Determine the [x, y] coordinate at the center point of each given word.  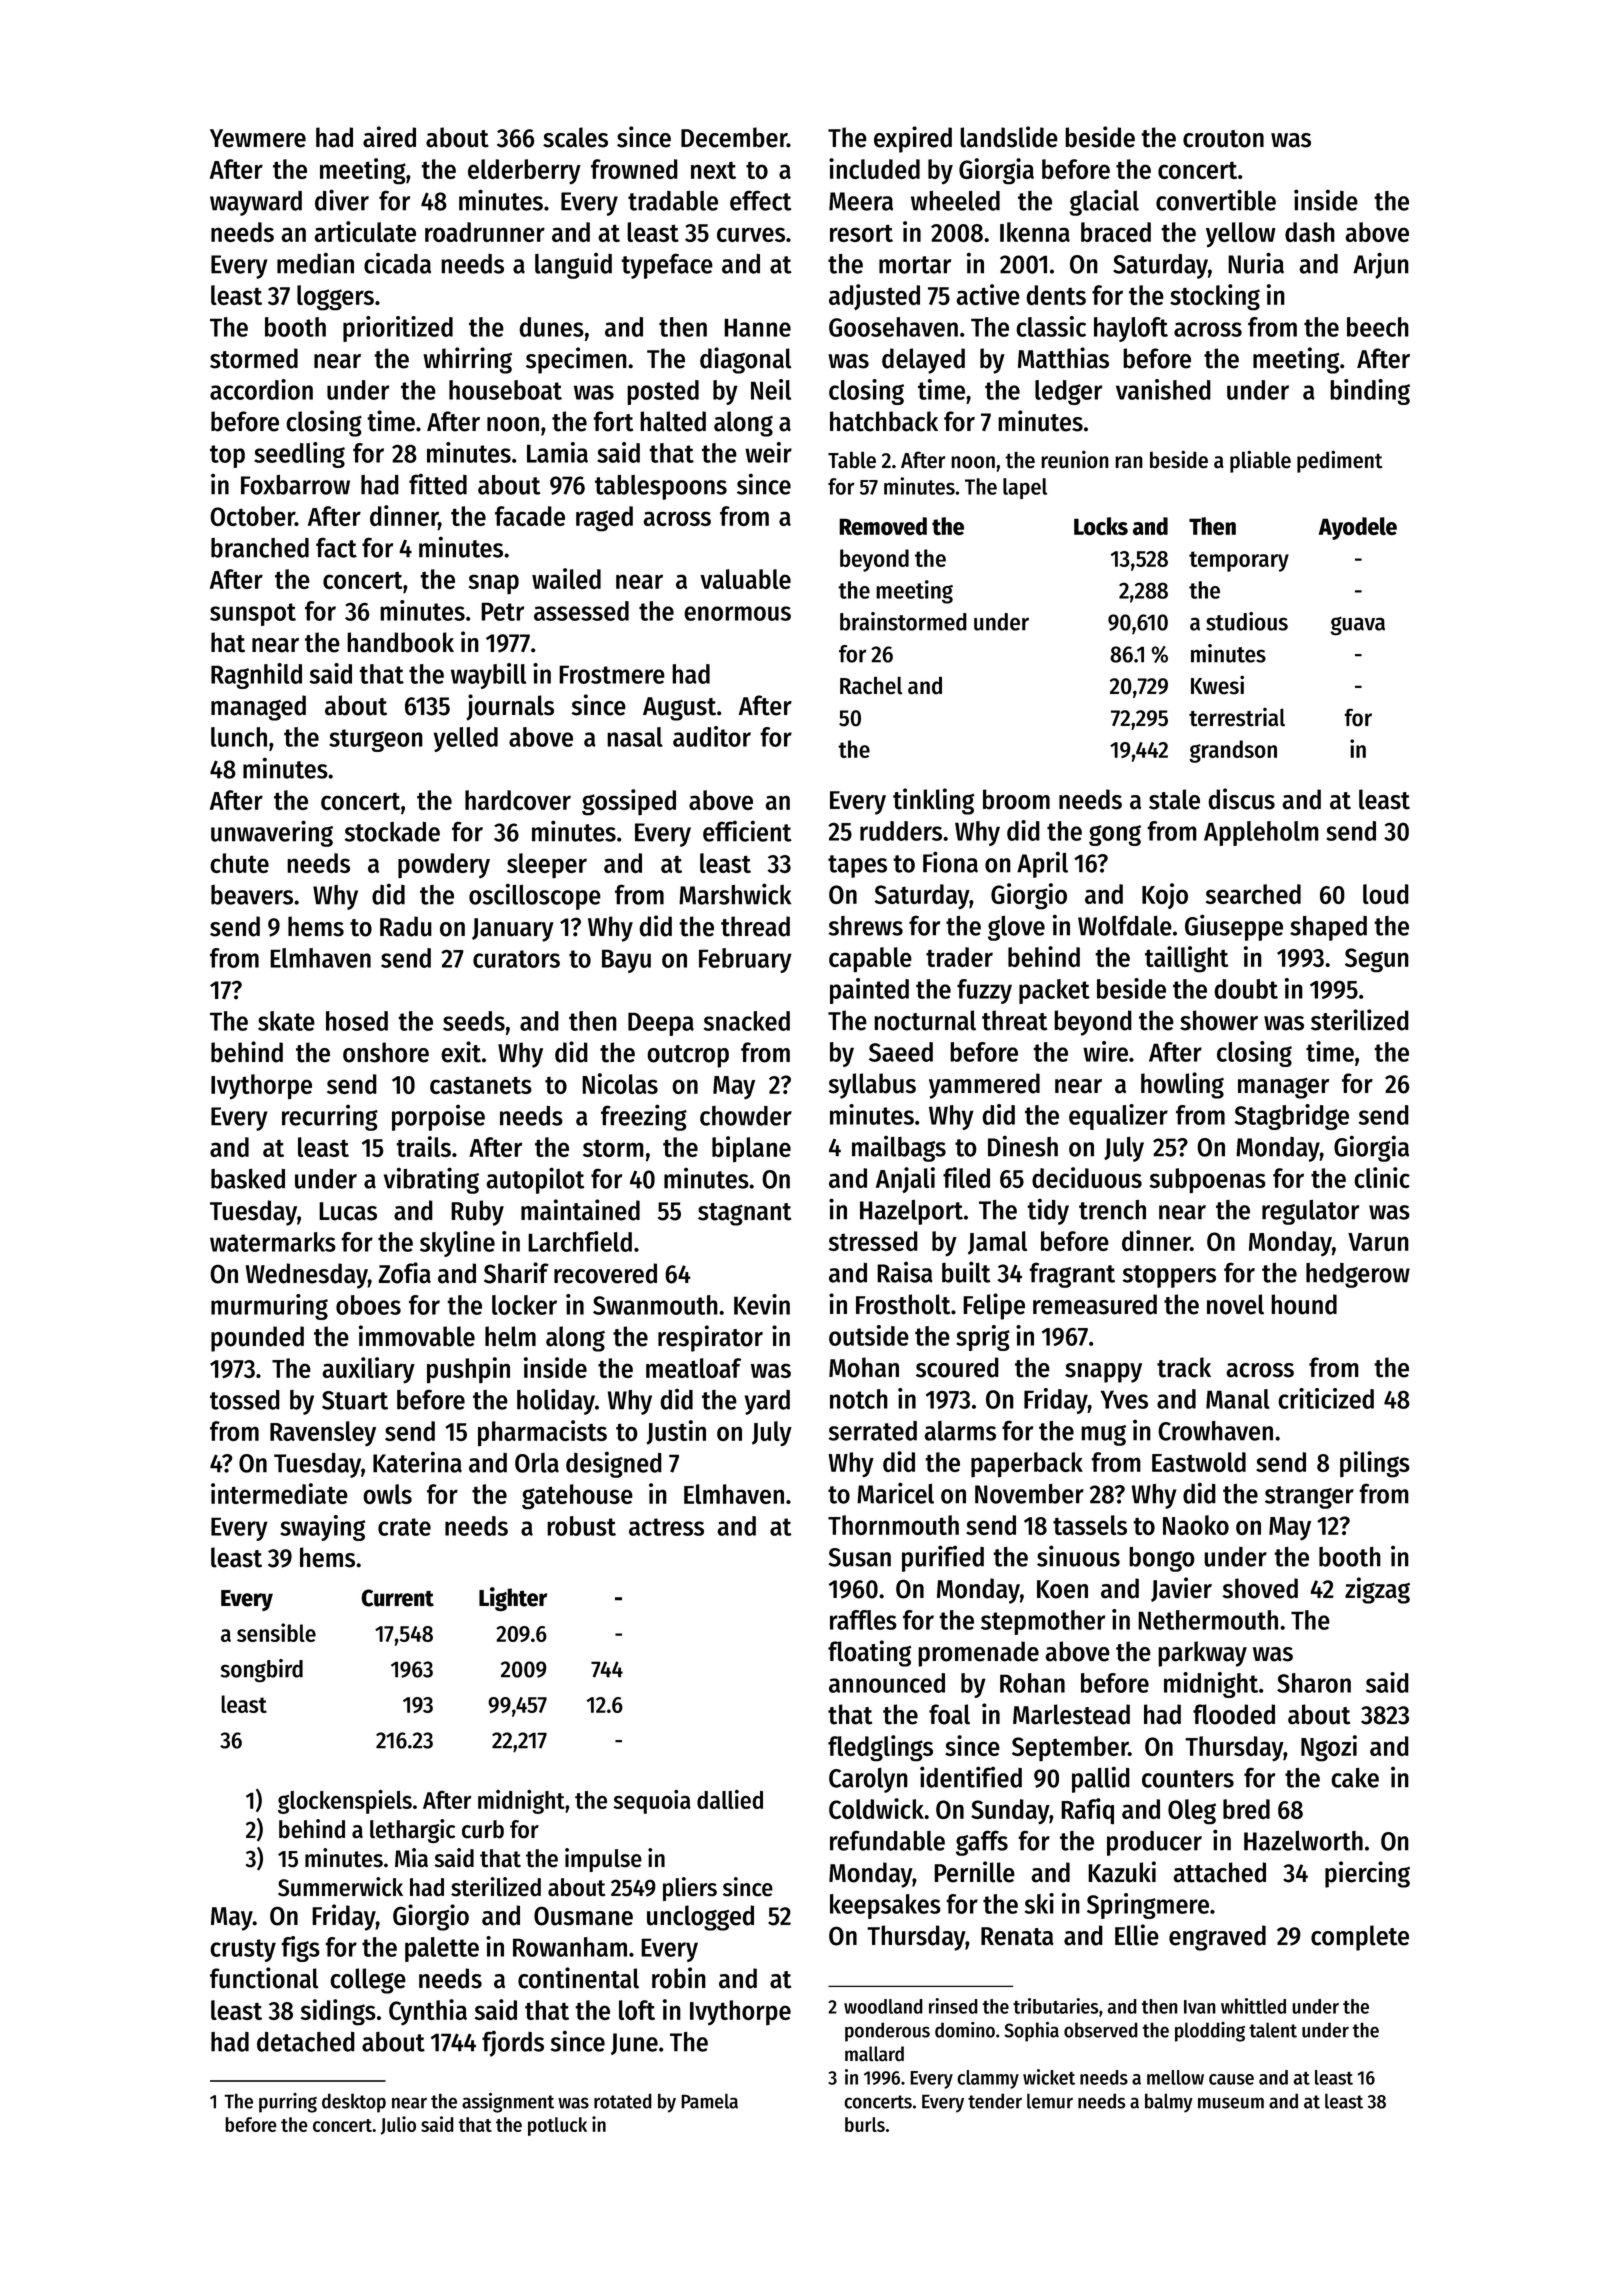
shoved [1260, 1588]
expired [913, 139]
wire [1105, 1051]
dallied [730, 1799]
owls [387, 1494]
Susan [860, 1557]
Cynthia [428, 2012]
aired [389, 137]
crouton [1223, 139]
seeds [474, 1021]
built [966, 1272]
